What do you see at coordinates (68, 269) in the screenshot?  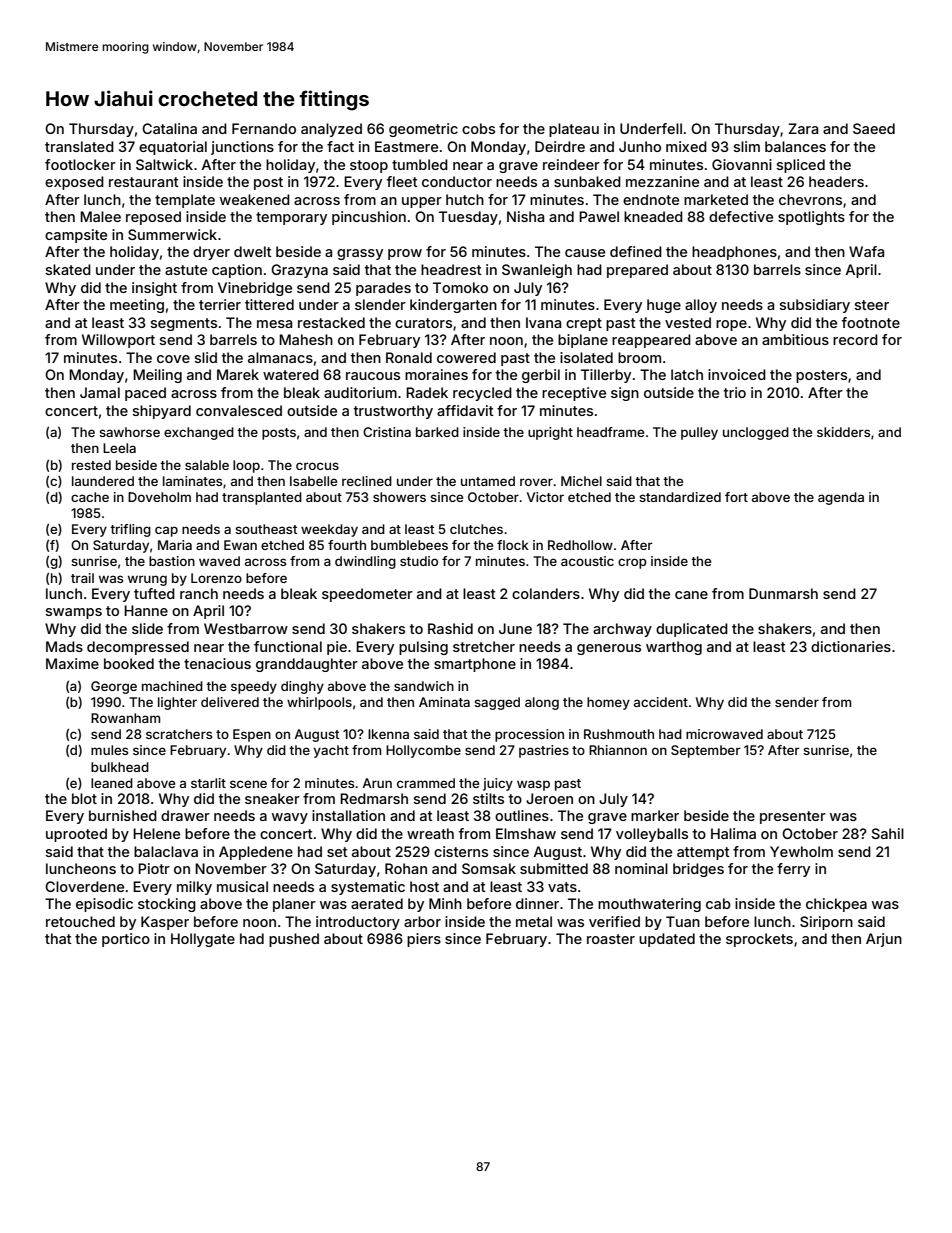 I see `skated` at bounding box center [68, 269].
